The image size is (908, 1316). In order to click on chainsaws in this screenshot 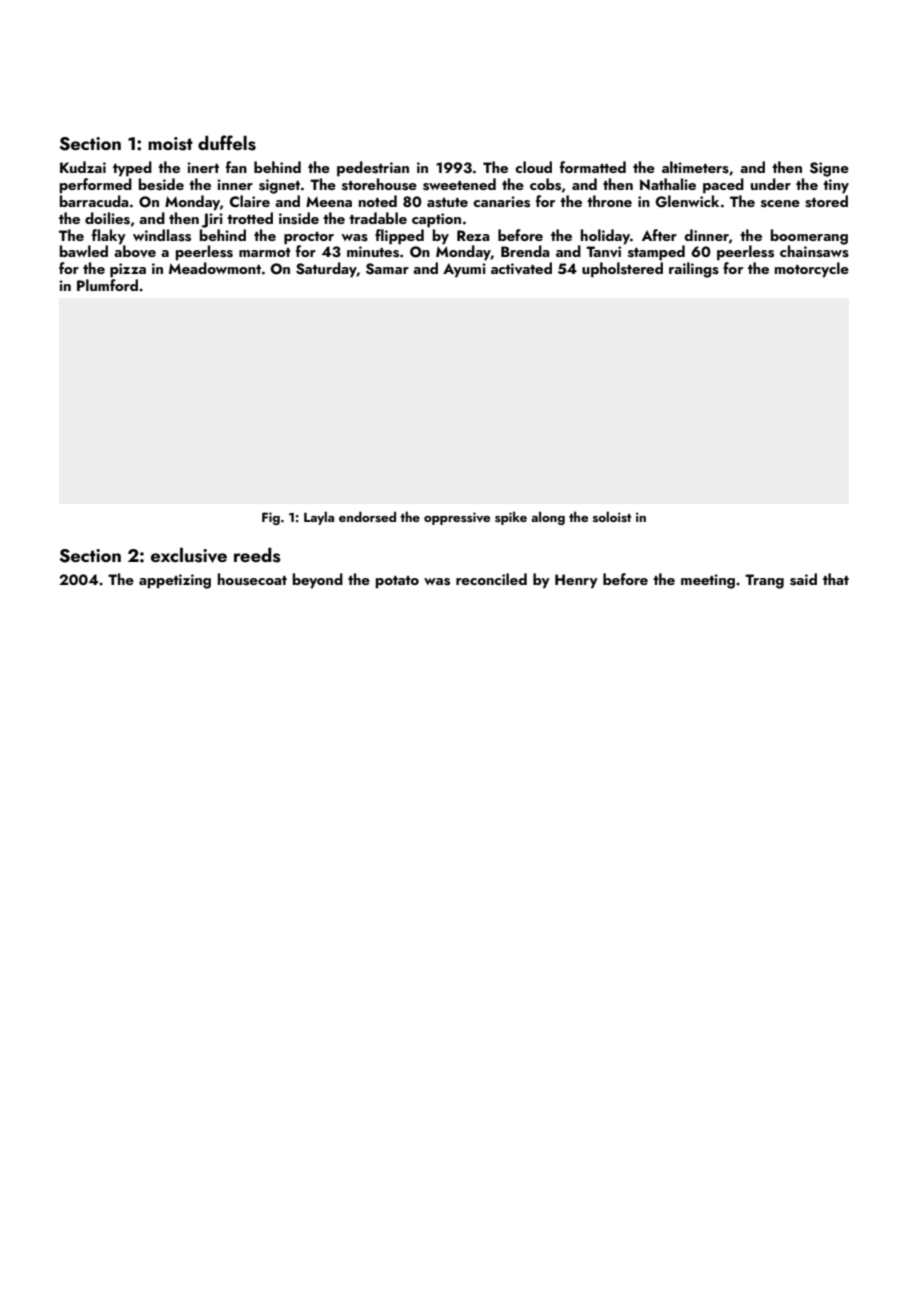, I will do `click(814, 251)`.
